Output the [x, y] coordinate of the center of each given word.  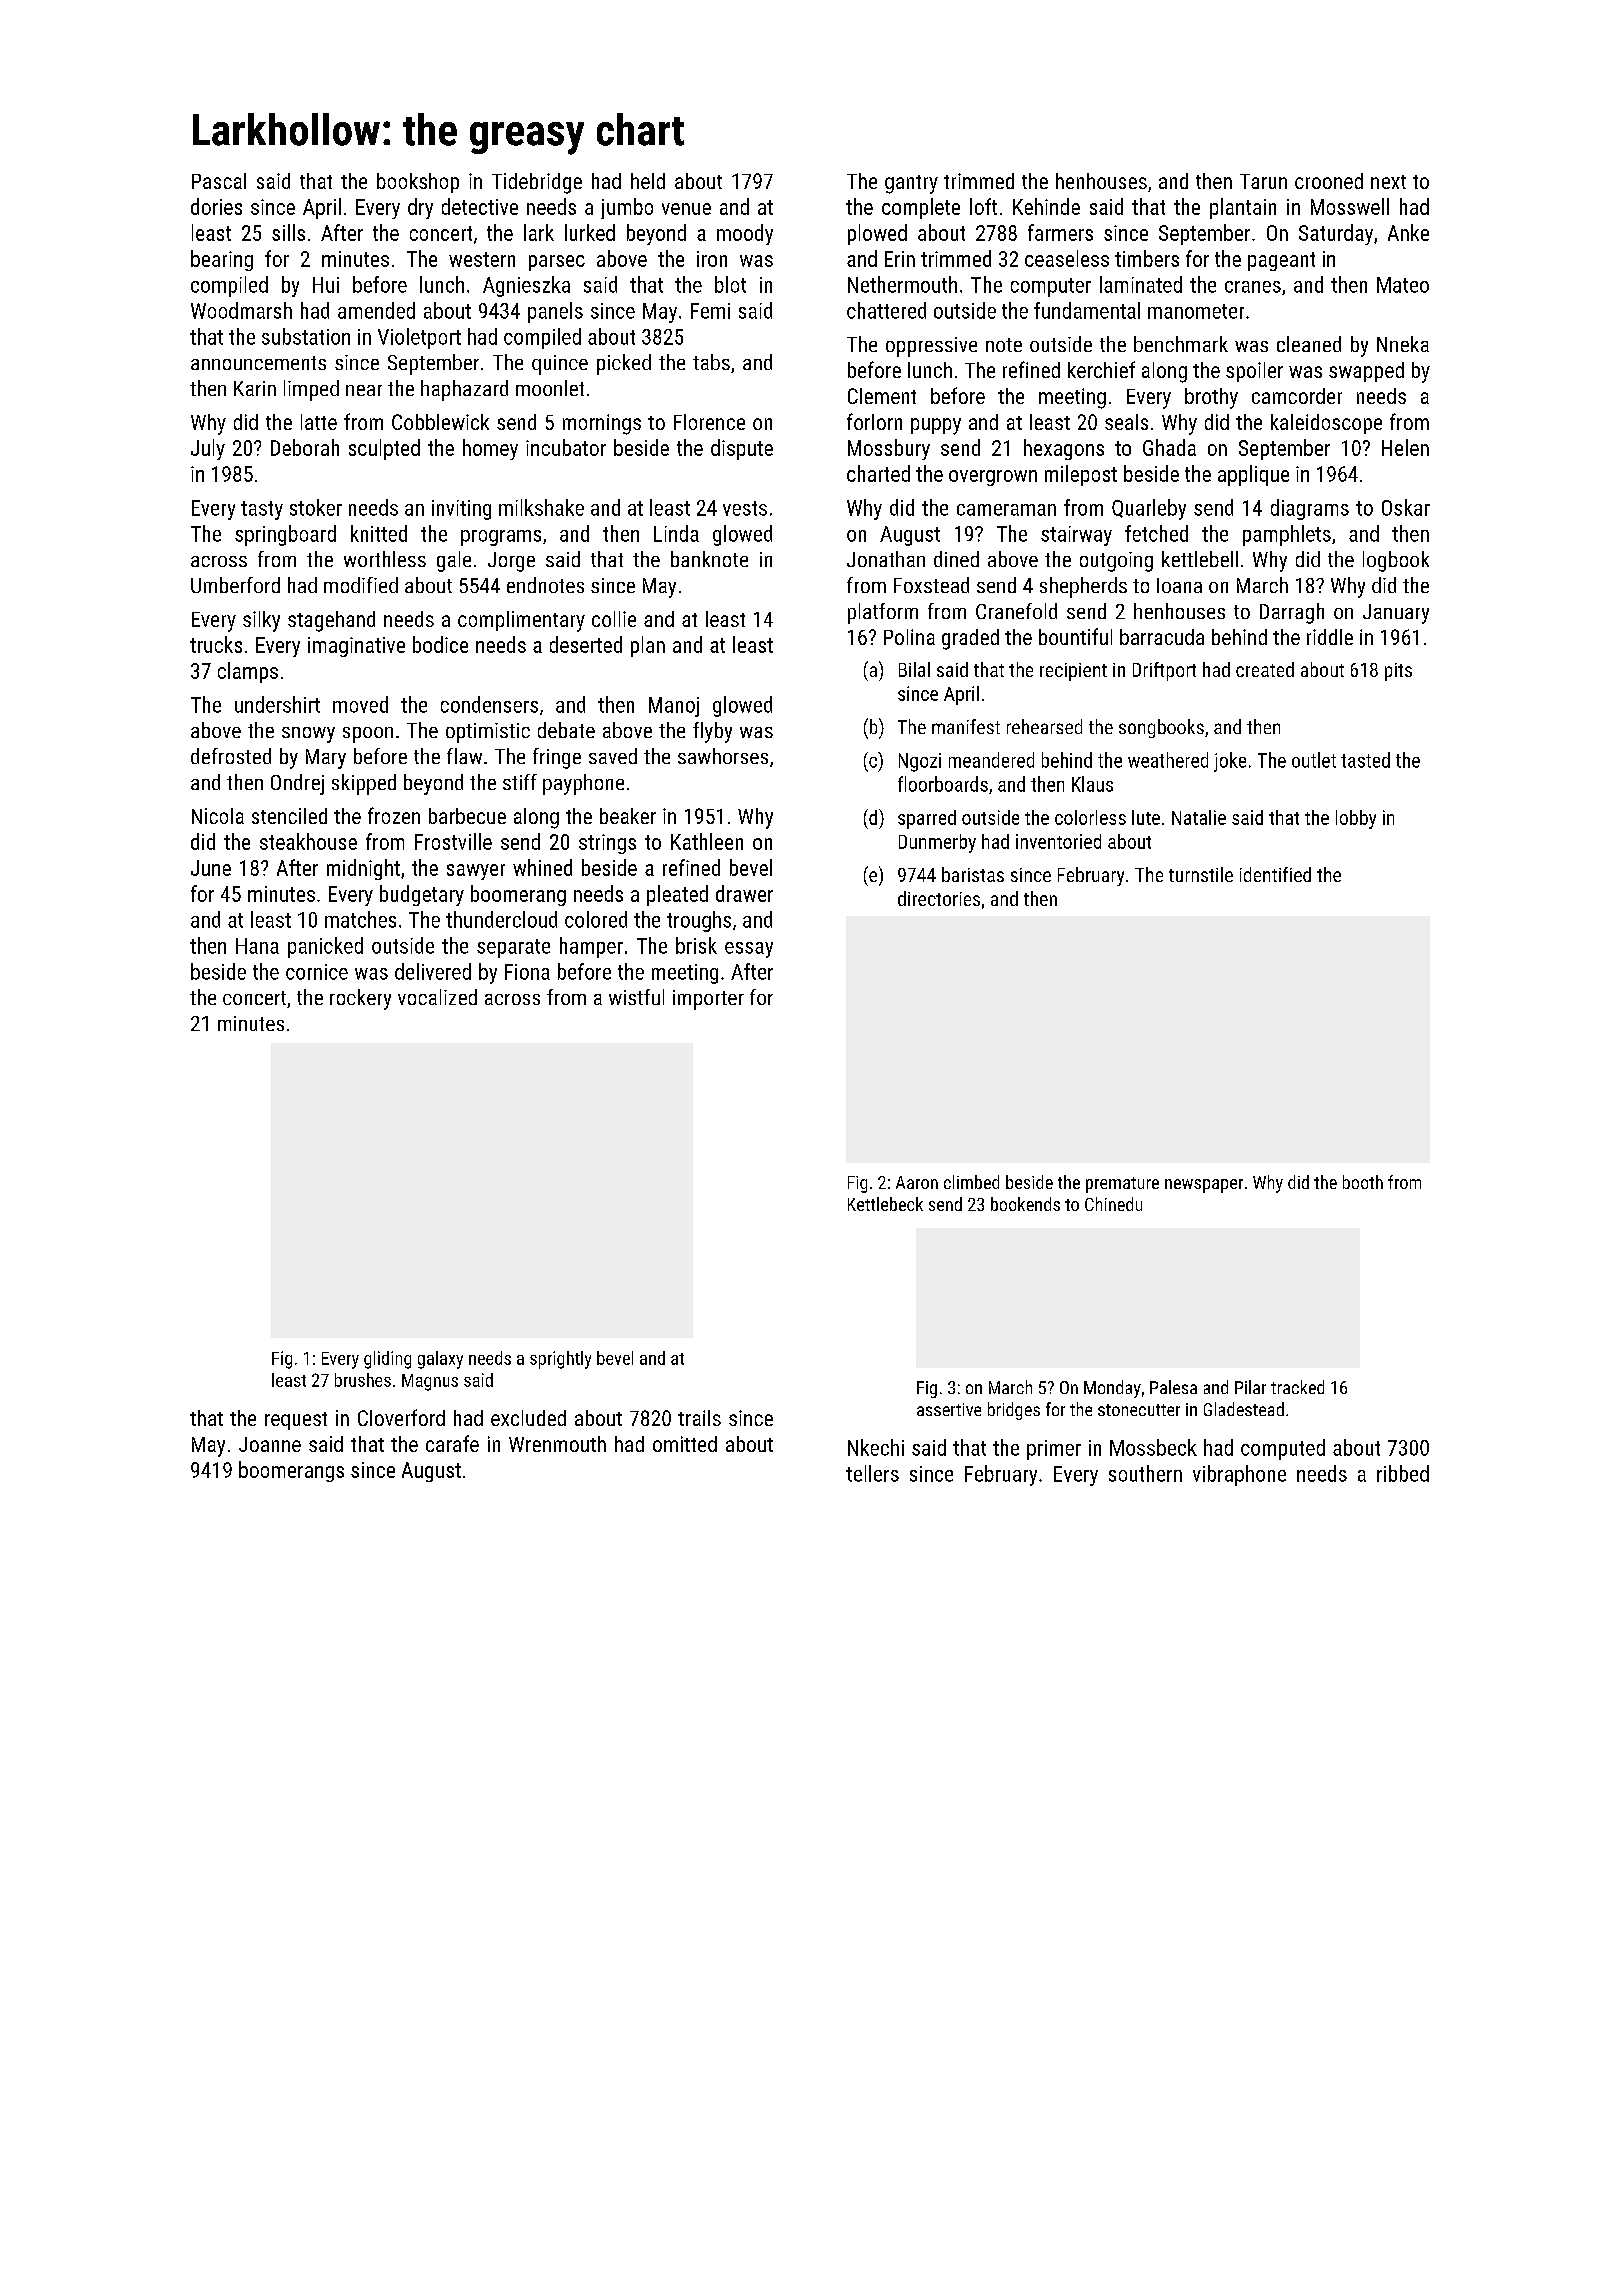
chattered [886, 310]
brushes [363, 1380]
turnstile [1201, 874]
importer [708, 1000]
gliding [387, 1360]
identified [1275, 874]
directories [939, 898]
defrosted [231, 756]
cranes [1253, 287]
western [482, 259]
